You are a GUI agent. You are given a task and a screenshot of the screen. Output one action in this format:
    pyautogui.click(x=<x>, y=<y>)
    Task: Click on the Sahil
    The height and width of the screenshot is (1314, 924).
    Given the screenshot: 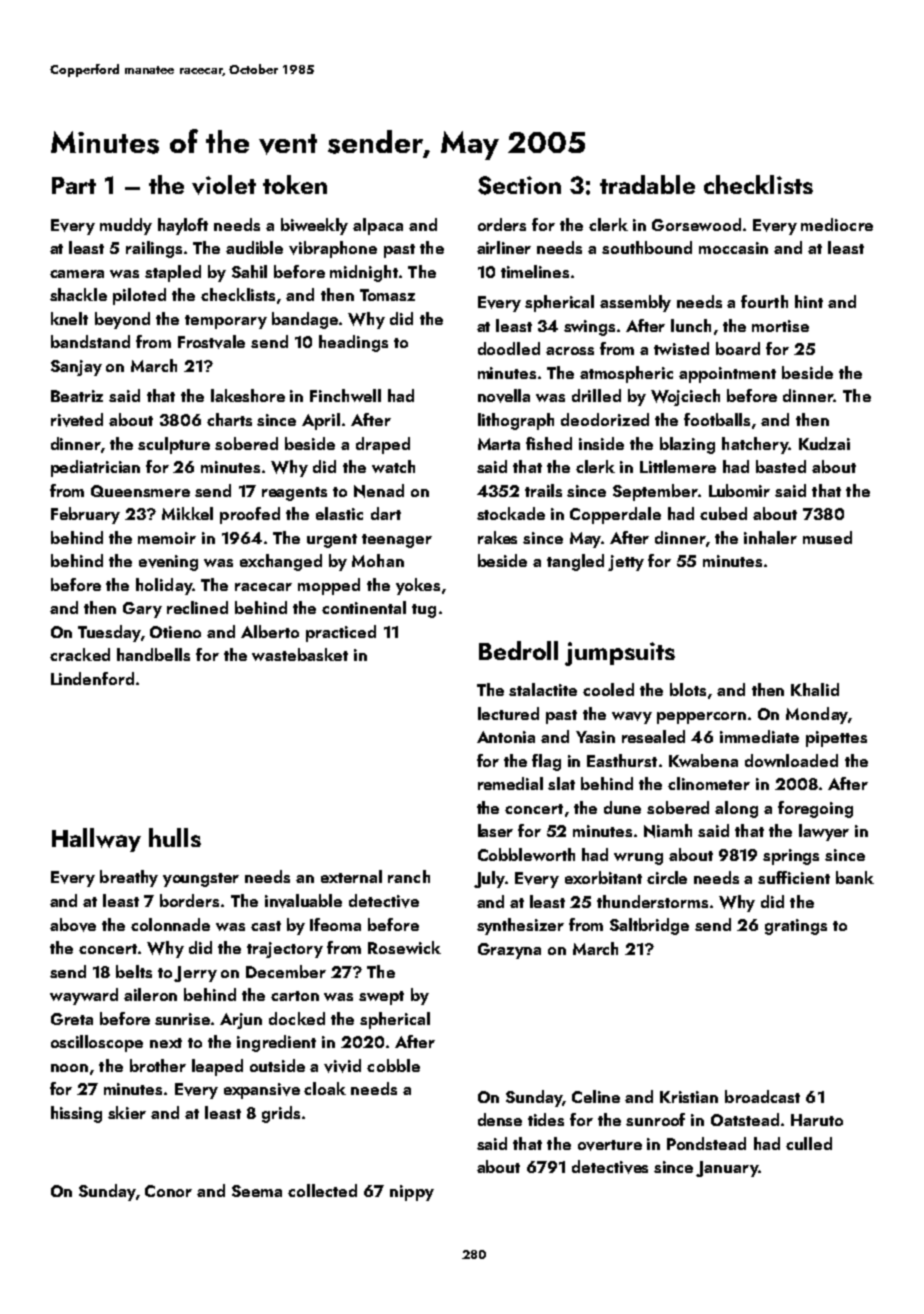 What is the action you would take?
    pyautogui.click(x=249, y=271)
